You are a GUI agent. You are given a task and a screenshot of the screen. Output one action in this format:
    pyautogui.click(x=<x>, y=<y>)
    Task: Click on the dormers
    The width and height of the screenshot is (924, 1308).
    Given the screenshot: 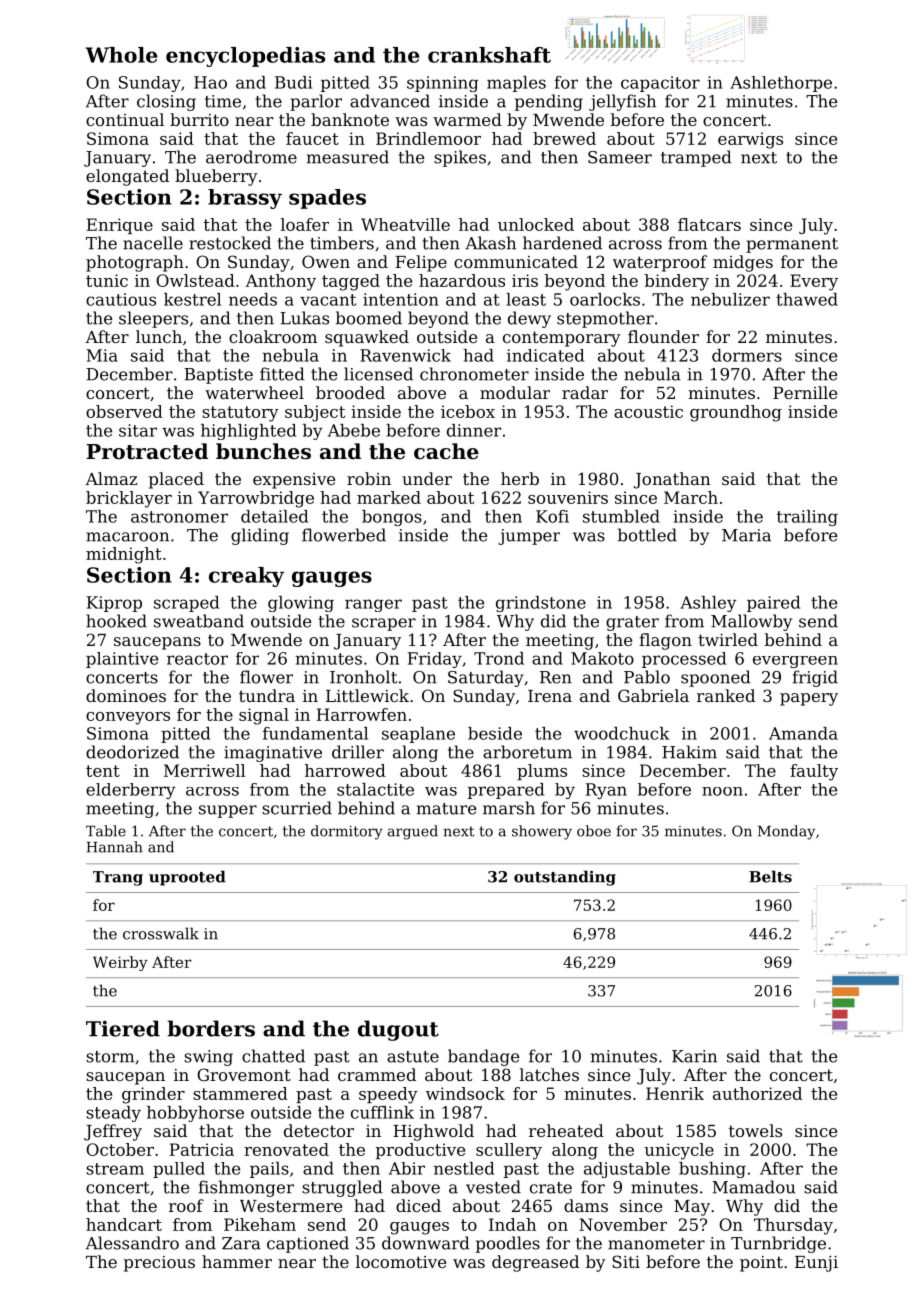 What is the action you would take?
    pyautogui.click(x=747, y=355)
